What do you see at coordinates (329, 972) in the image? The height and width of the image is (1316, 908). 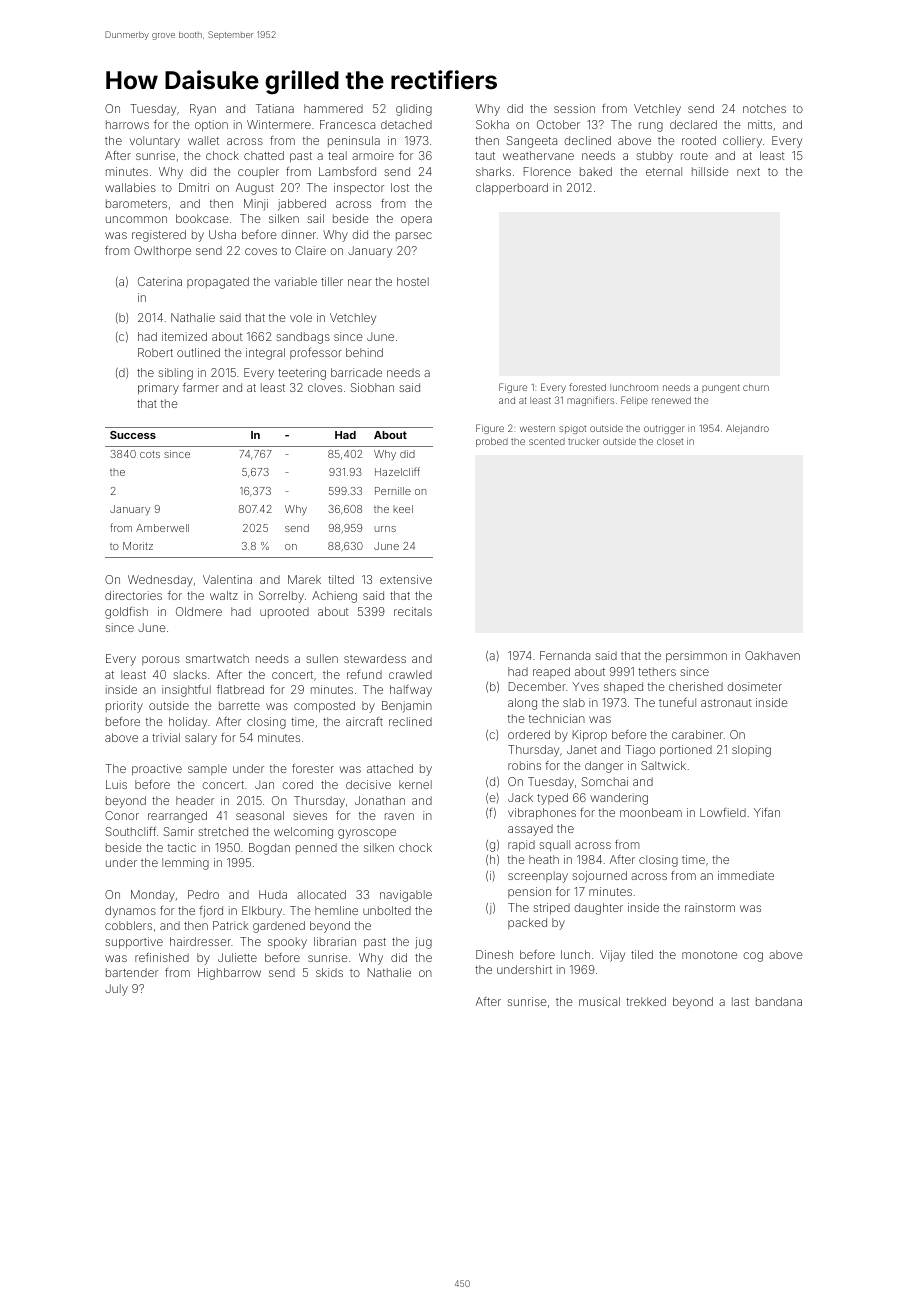 I see `skids` at bounding box center [329, 972].
